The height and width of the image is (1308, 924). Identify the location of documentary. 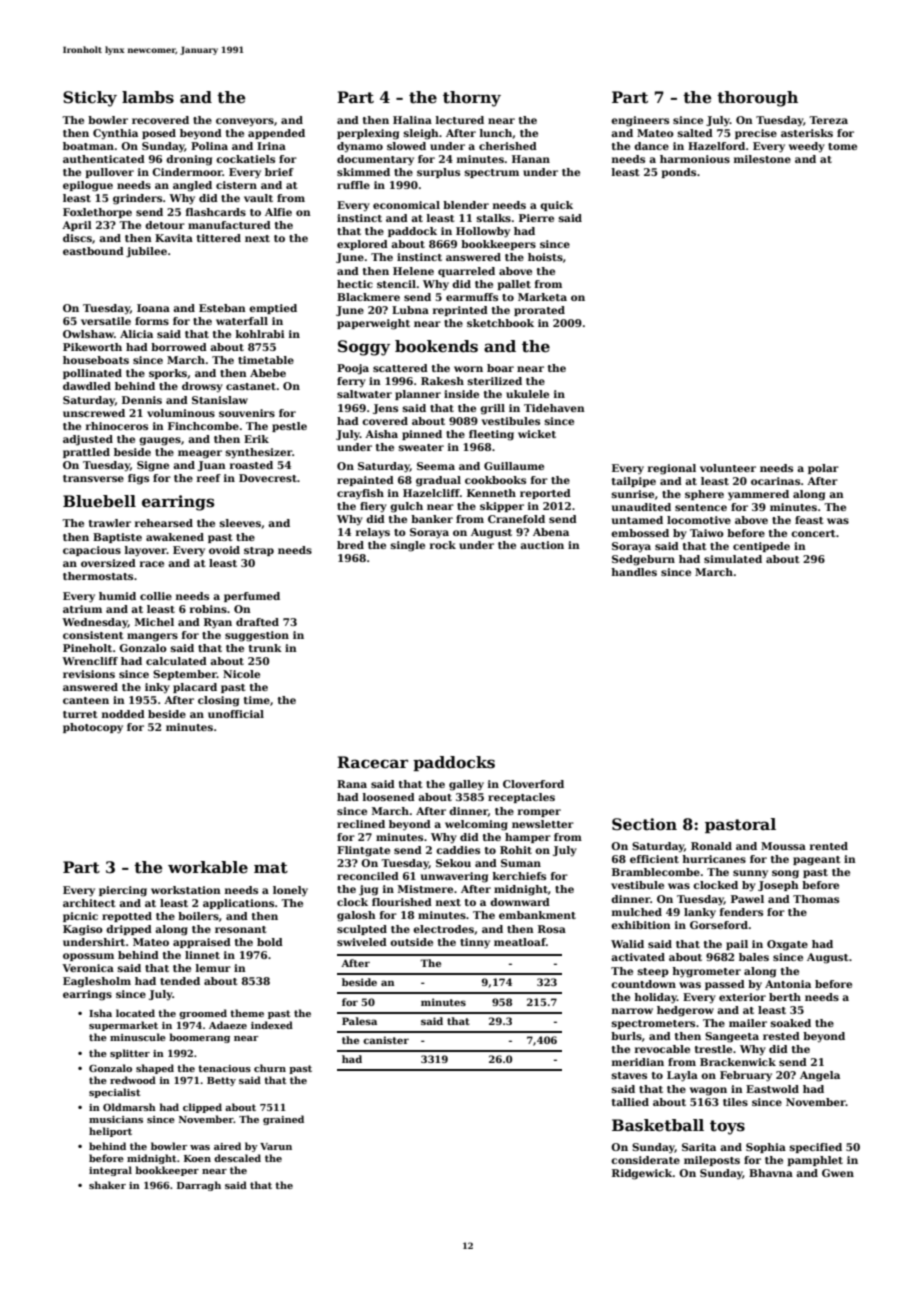
(375, 160).
